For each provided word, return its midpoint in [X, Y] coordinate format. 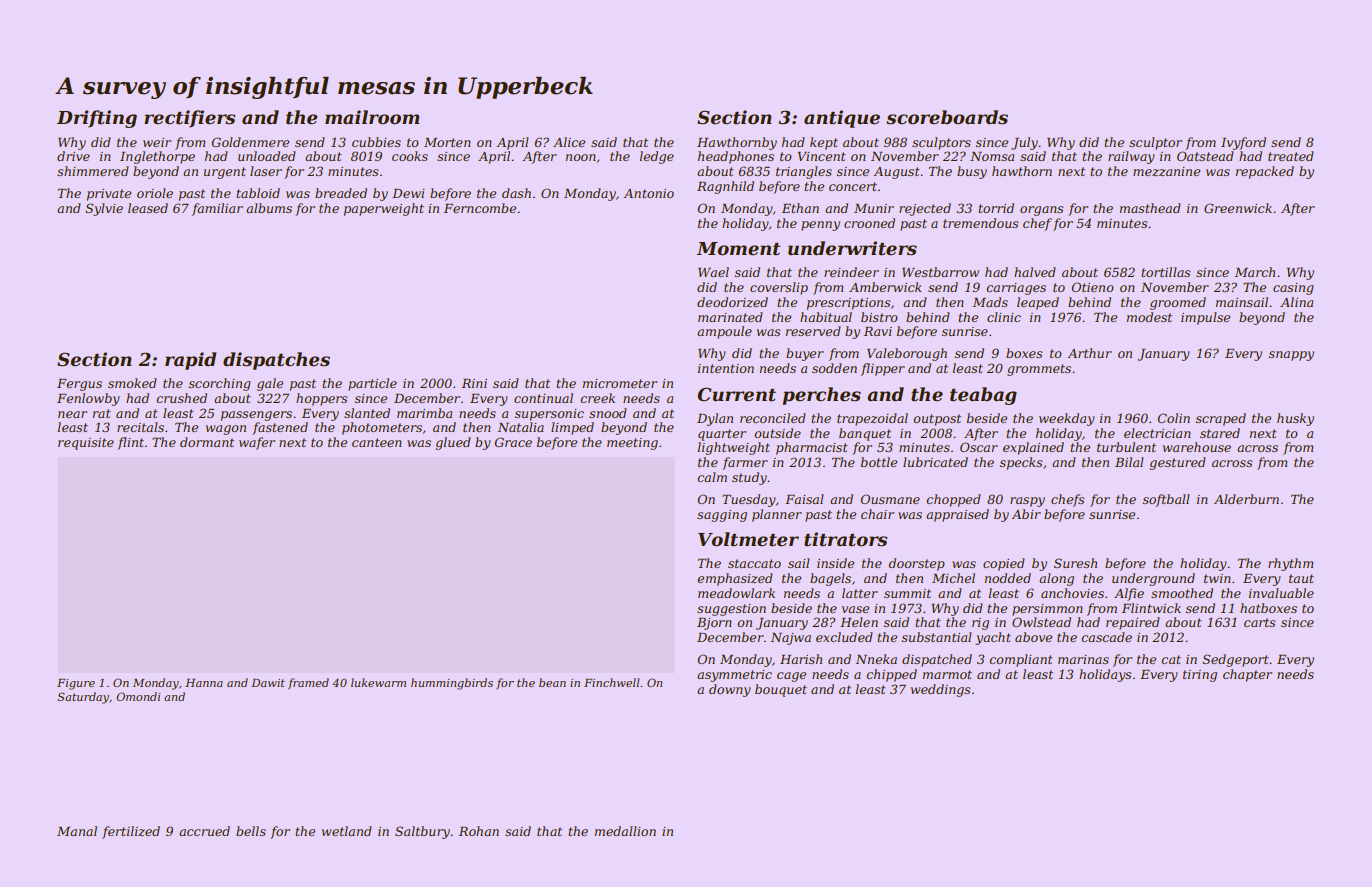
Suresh [1075, 563]
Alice [569, 142]
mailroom [372, 117]
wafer [257, 443]
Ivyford [1243, 143]
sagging [722, 516]
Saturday [83, 698]
